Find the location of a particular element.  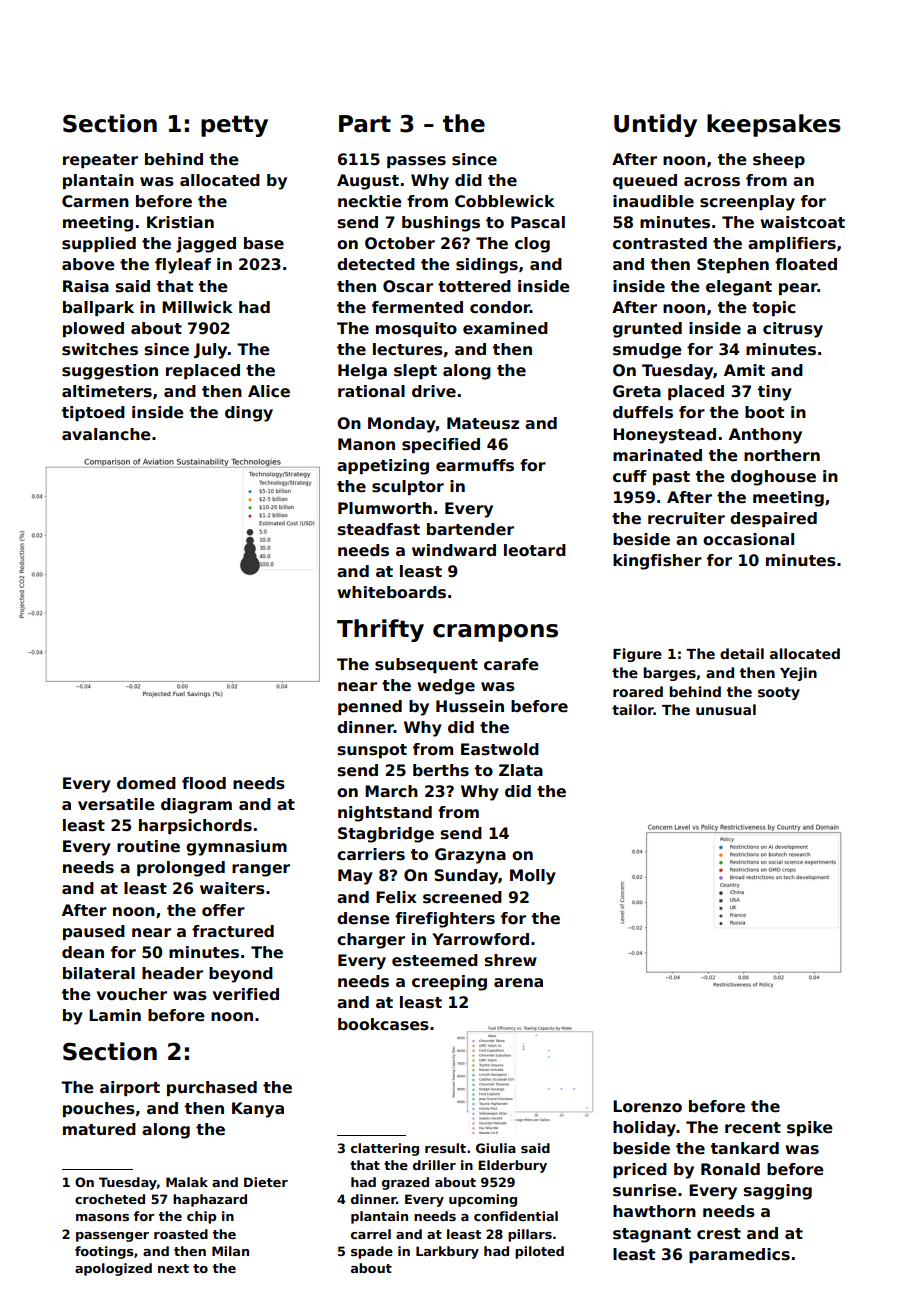

grunted is located at coordinates (647, 330).
